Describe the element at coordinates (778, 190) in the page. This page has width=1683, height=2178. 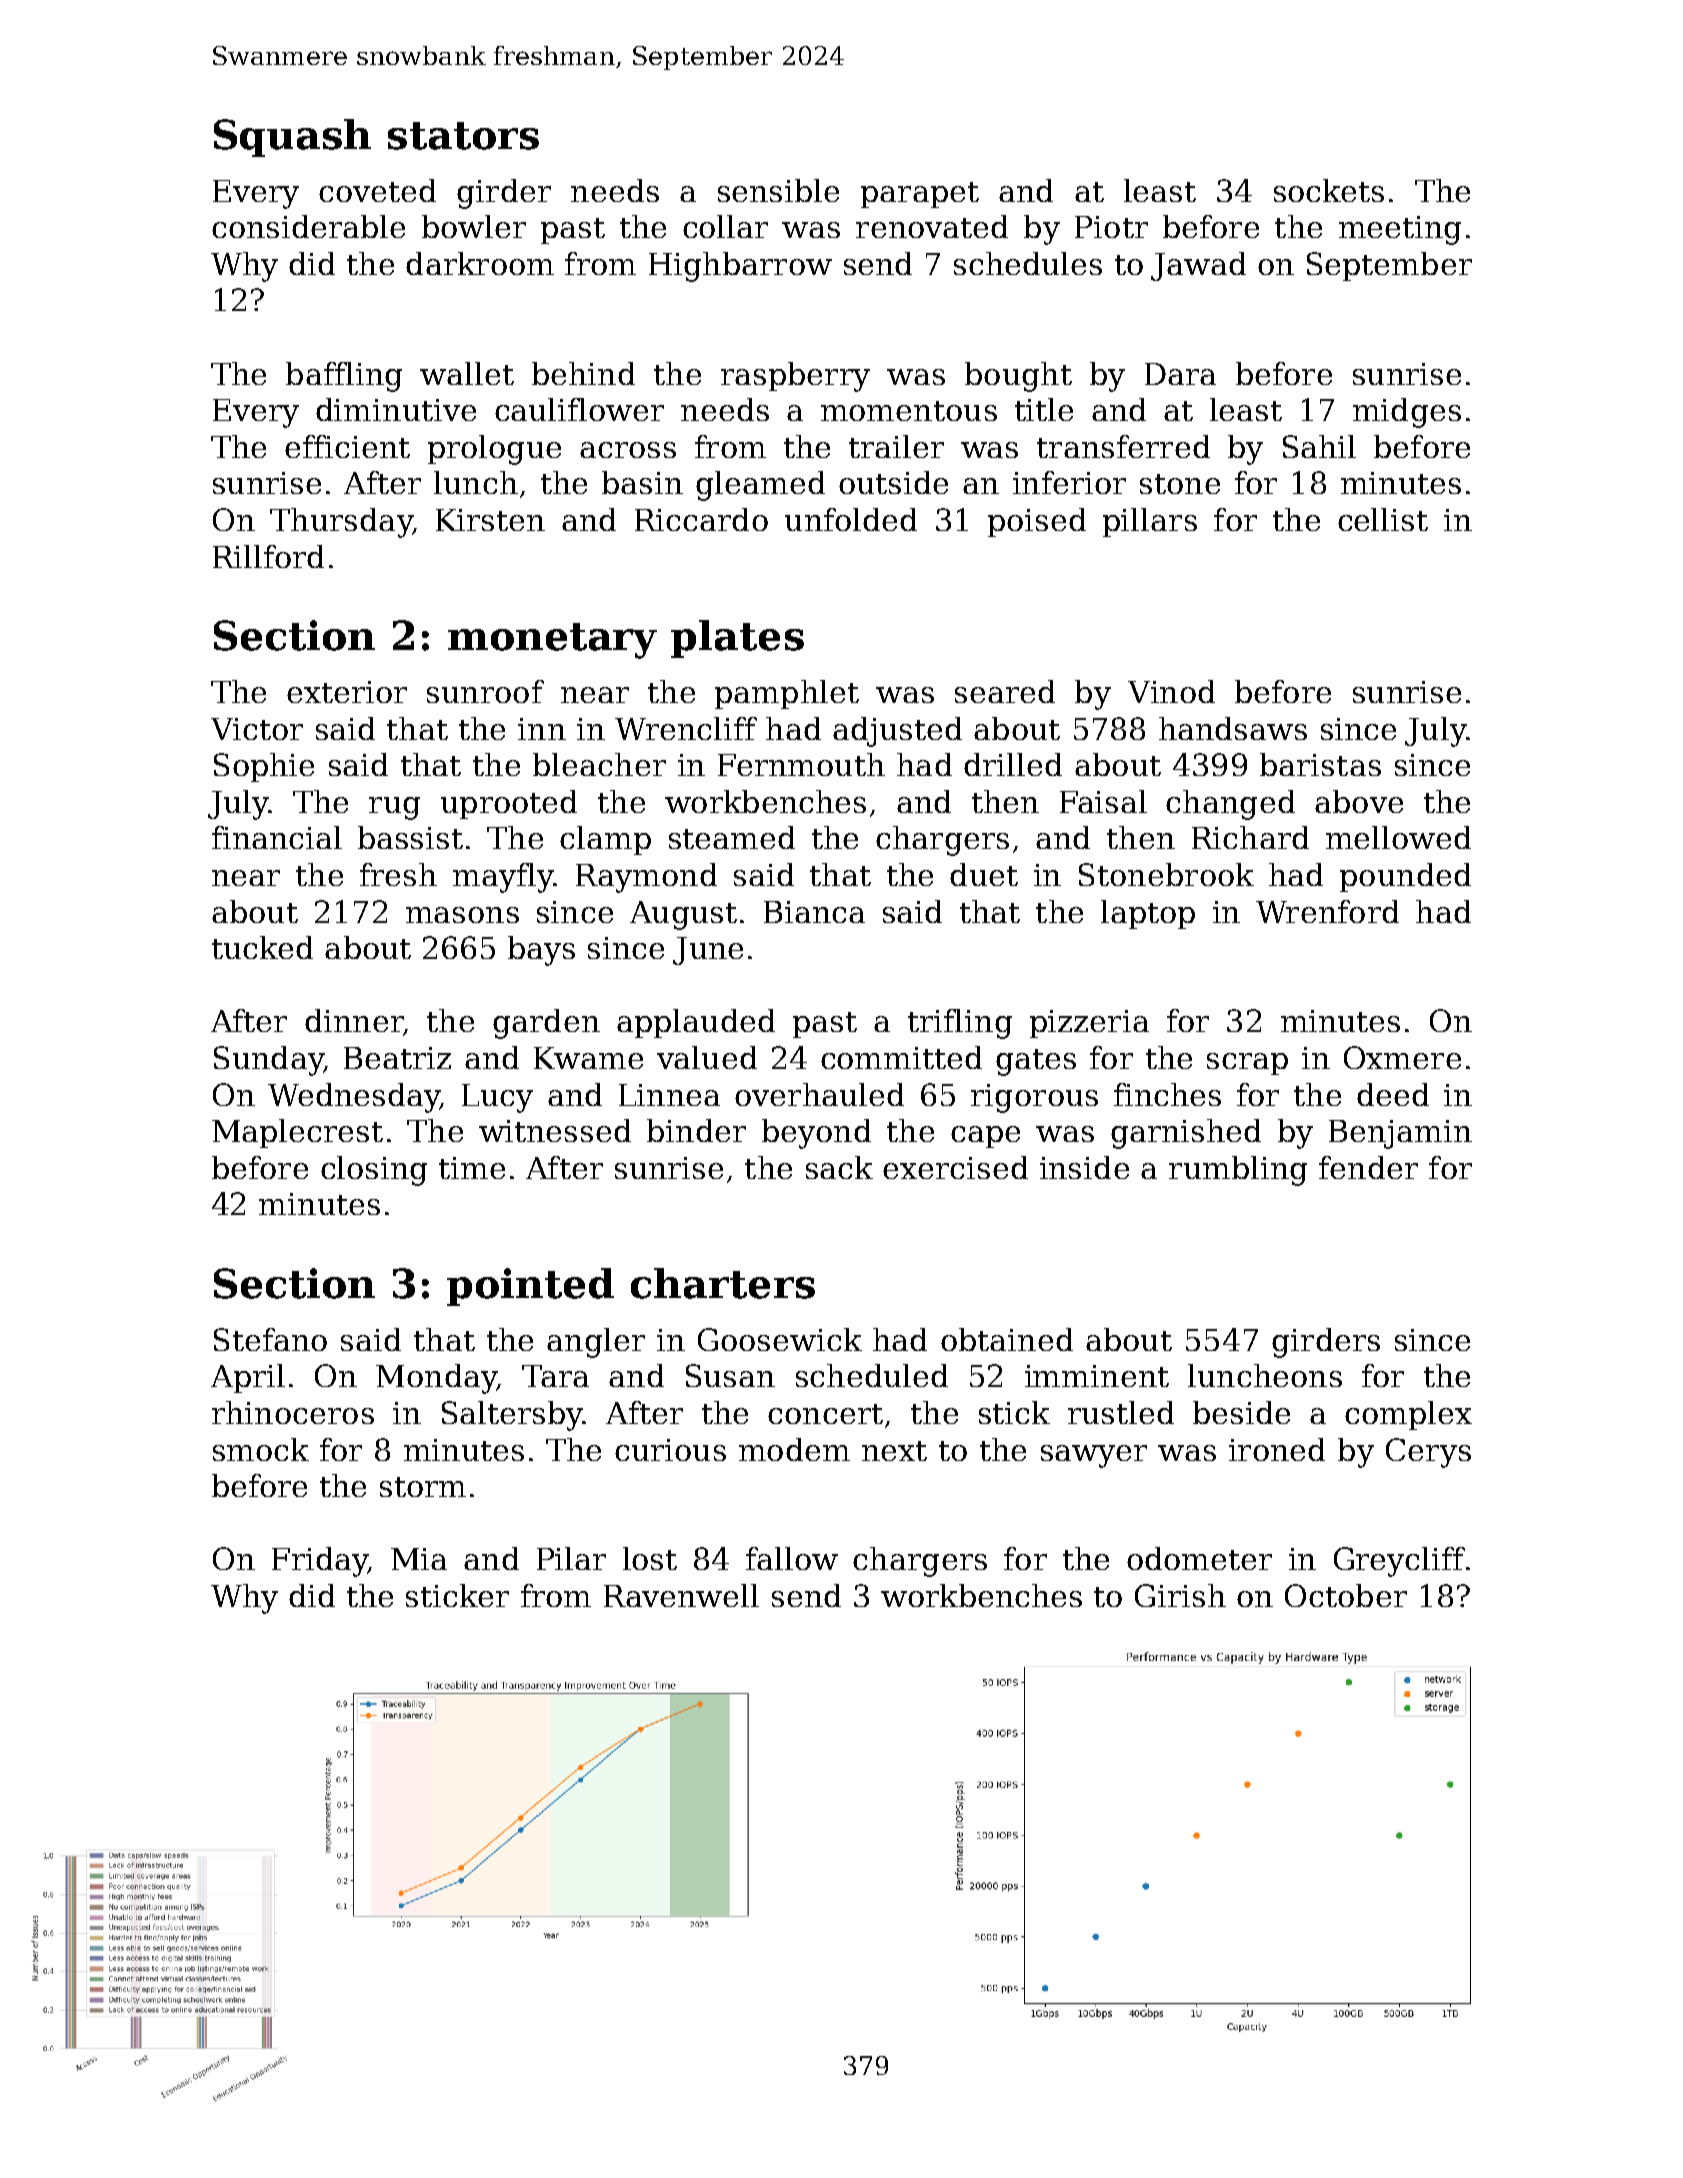
I see `sensible` at that location.
